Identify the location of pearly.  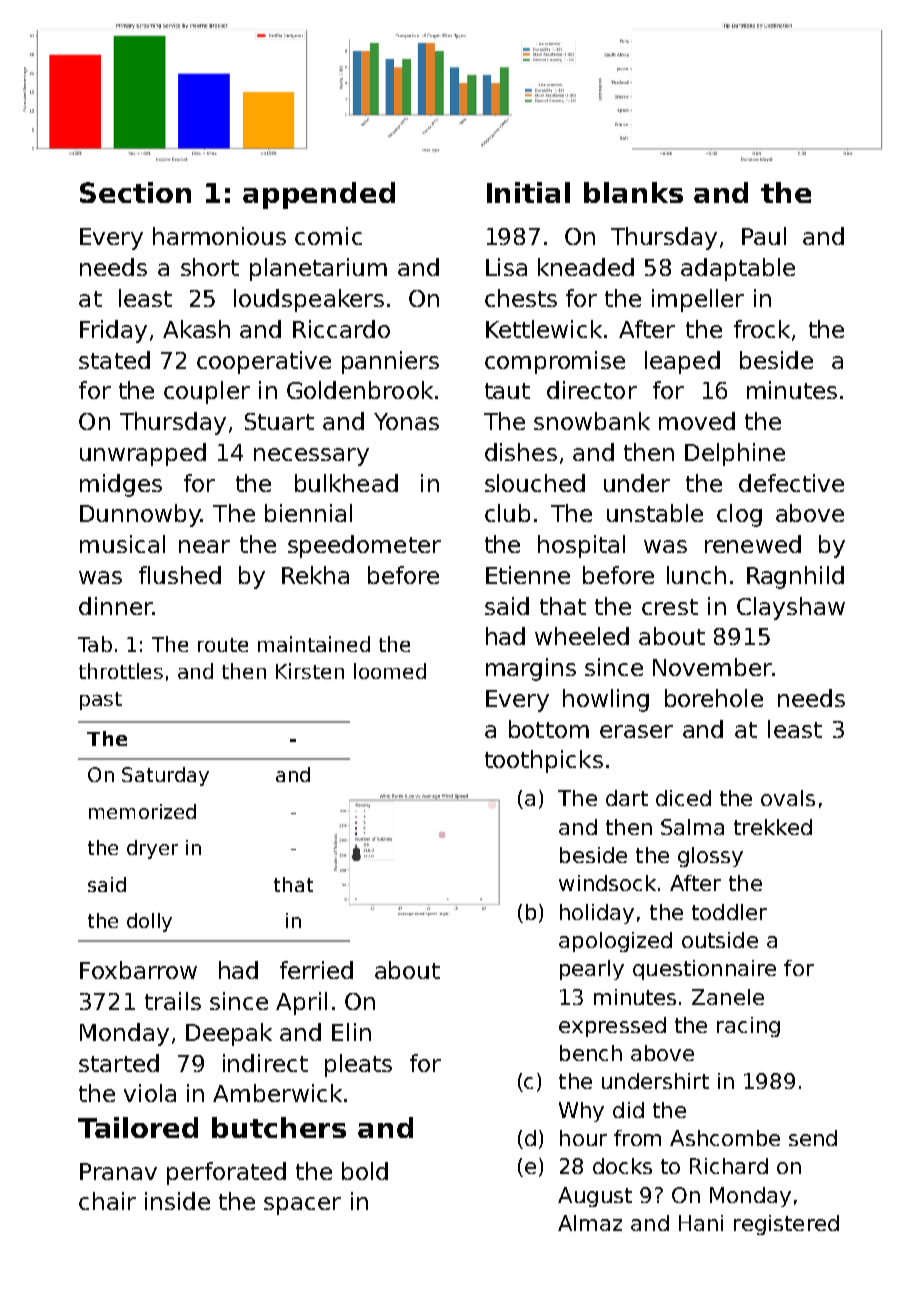
(592, 970).
